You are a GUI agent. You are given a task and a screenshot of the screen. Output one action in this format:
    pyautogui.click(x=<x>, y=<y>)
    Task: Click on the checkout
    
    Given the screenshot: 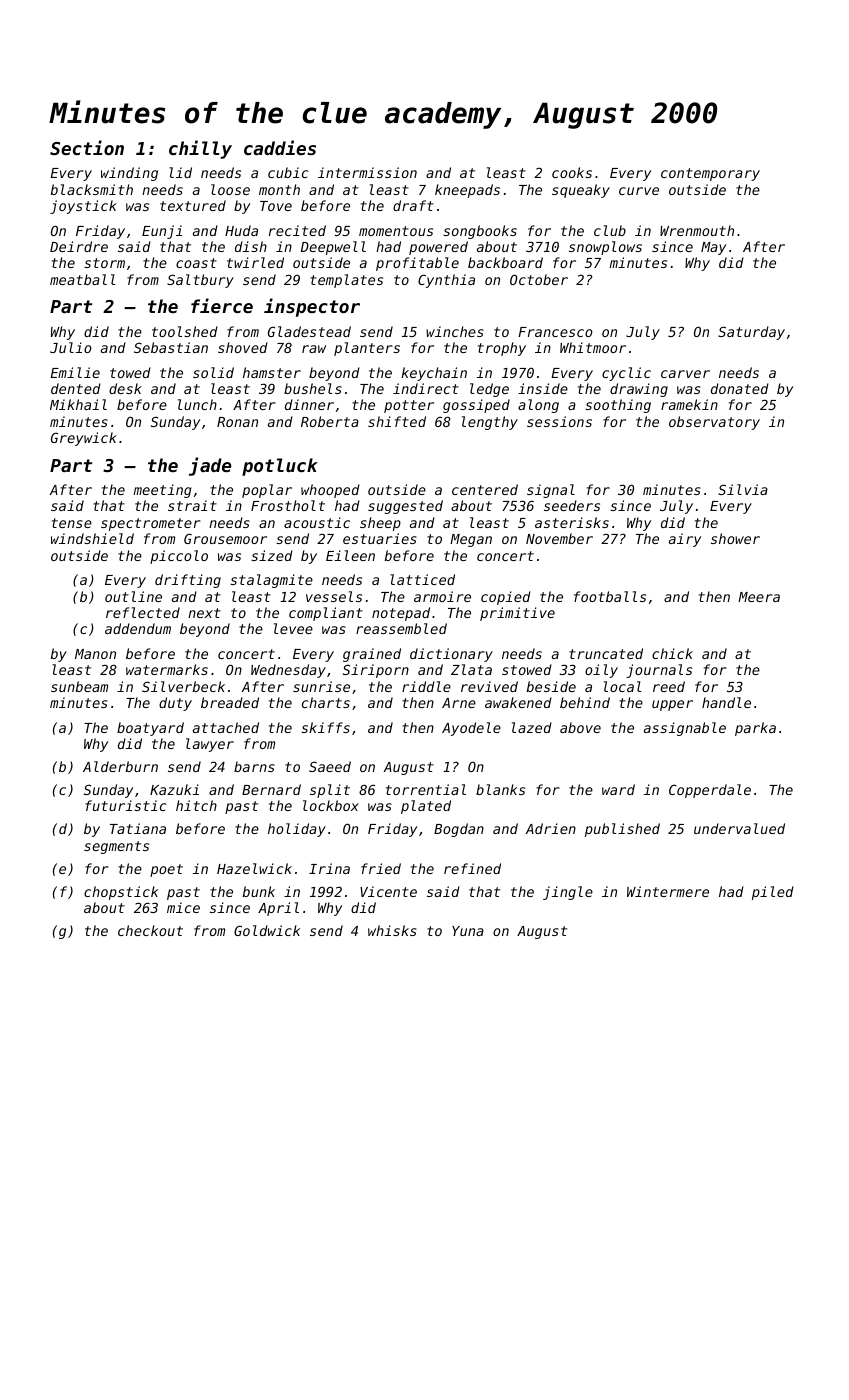 What is the action you would take?
    pyautogui.click(x=150, y=930)
